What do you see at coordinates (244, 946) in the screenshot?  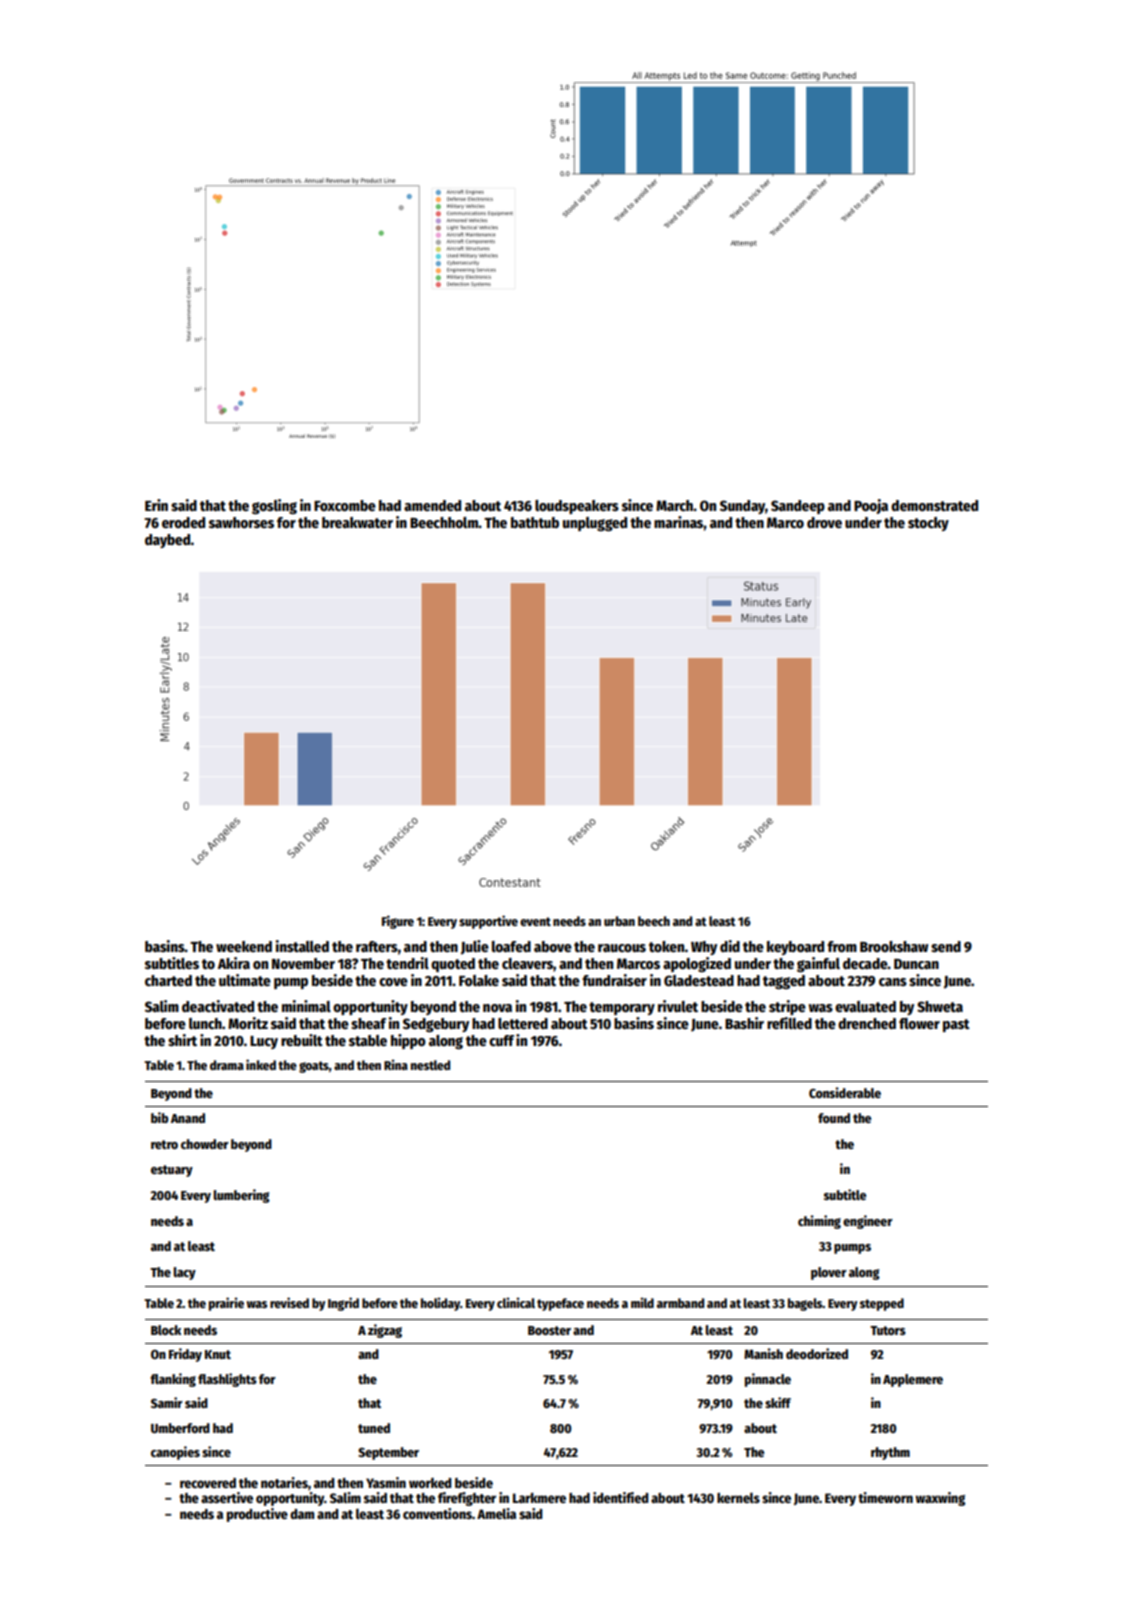 I see `weekend` at bounding box center [244, 946].
